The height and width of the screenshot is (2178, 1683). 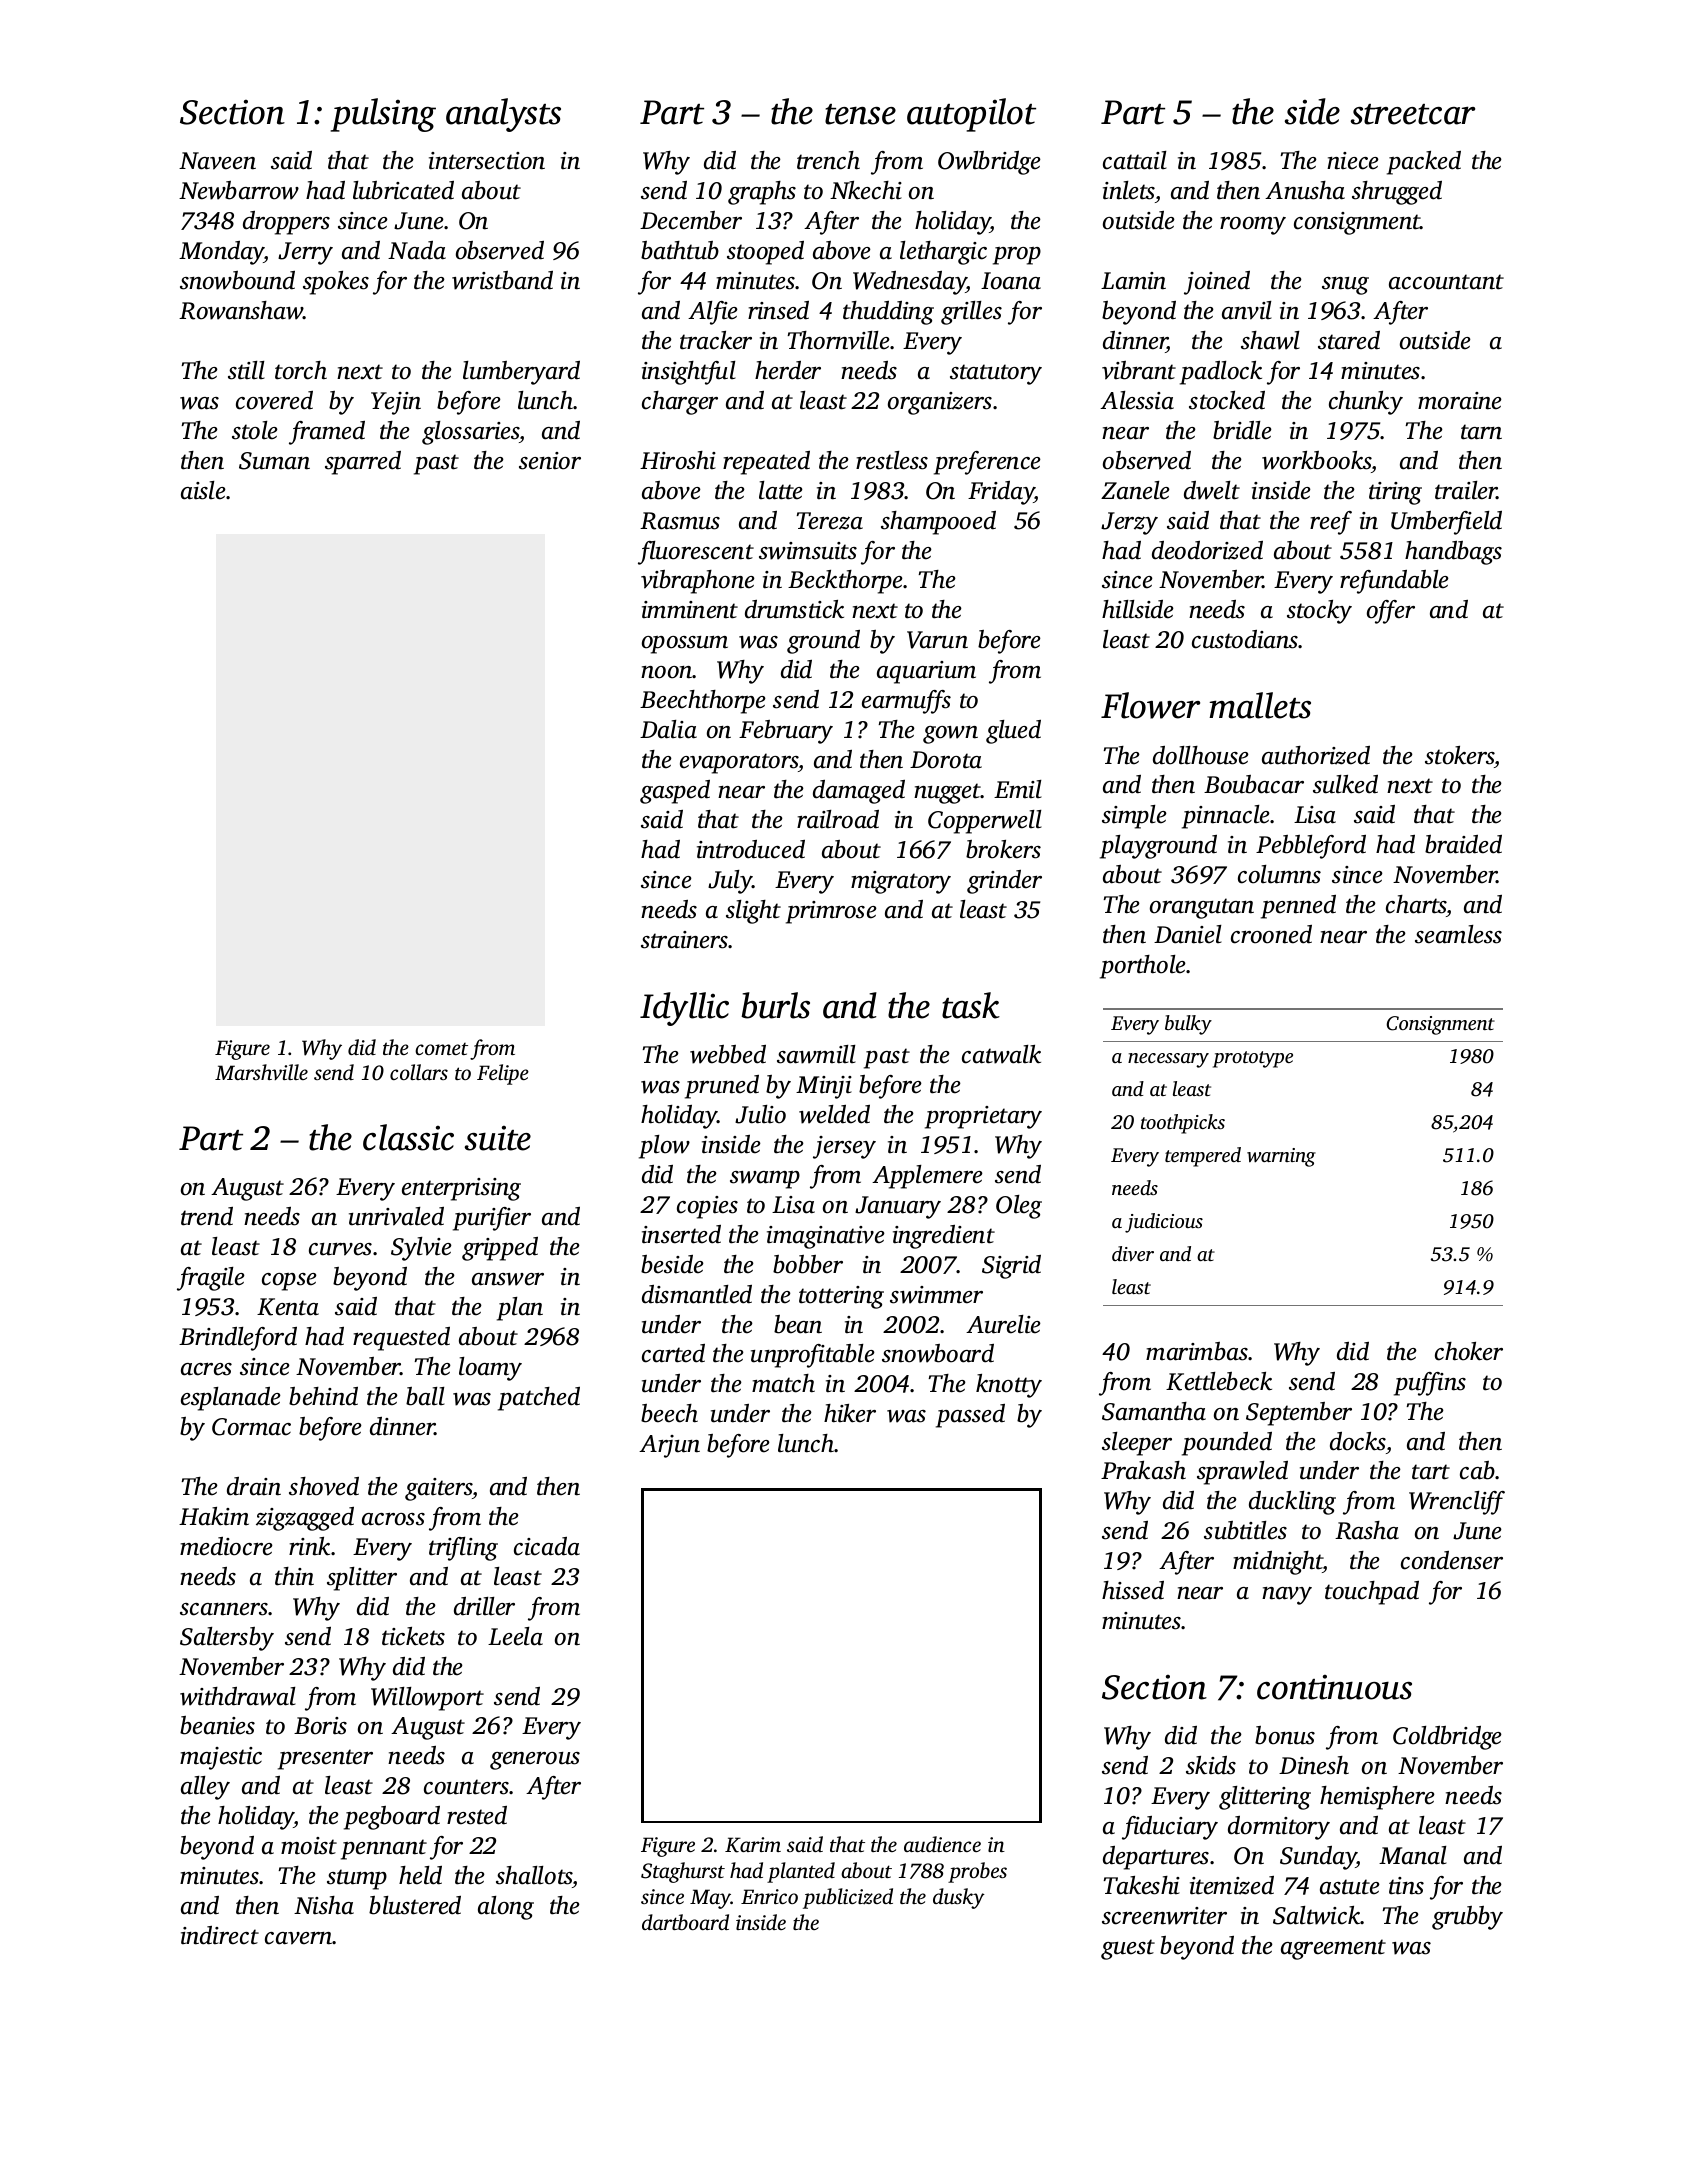 I want to click on Prakash, so click(x=1143, y=1470).
